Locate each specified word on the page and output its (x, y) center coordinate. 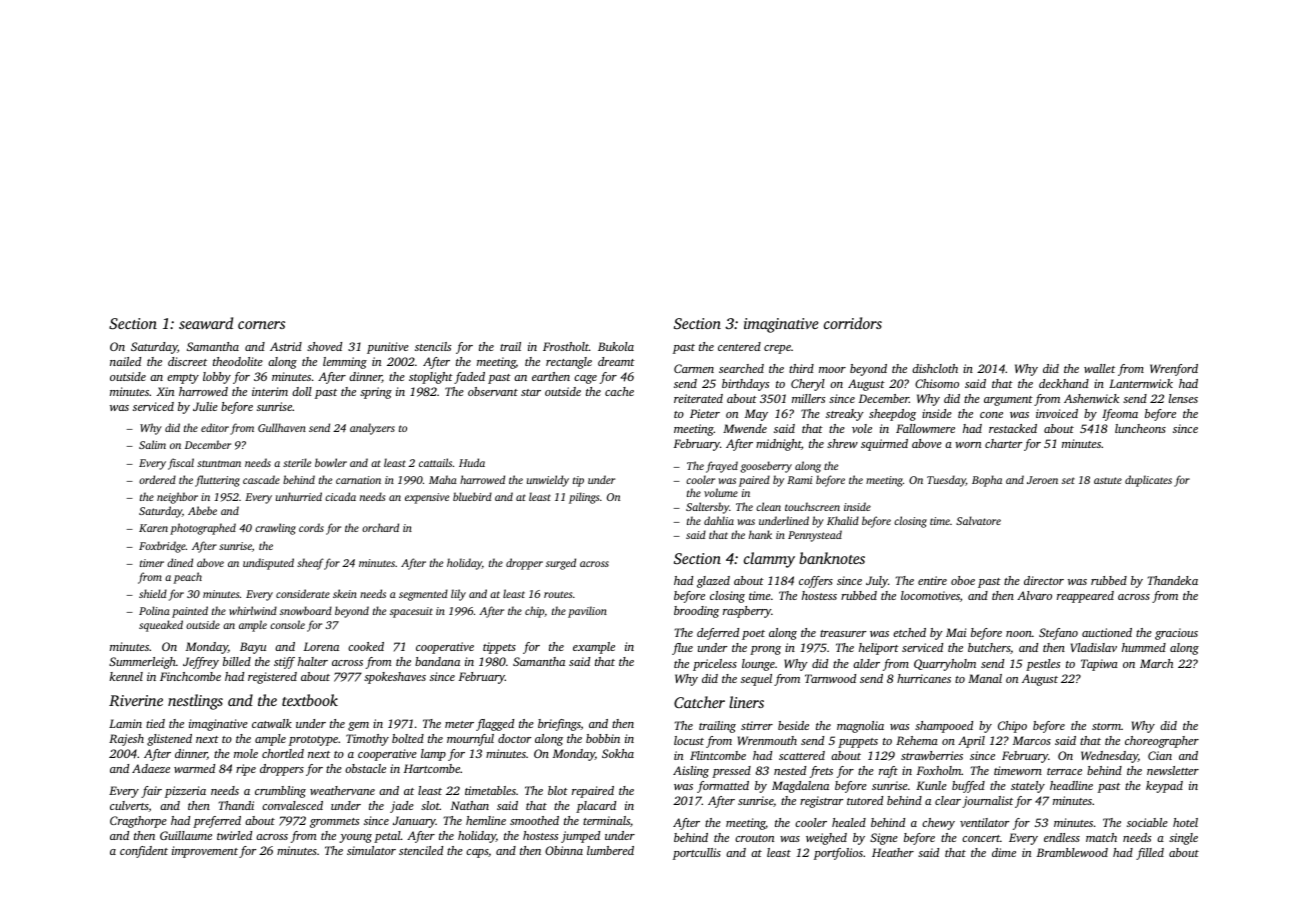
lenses (1183, 398)
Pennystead (815, 536)
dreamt (616, 361)
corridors (853, 323)
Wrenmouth (767, 740)
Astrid (286, 346)
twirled (234, 835)
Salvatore (978, 520)
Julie (205, 406)
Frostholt (566, 346)
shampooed (944, 727)
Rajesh (126, 740)
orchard (380, 527)
